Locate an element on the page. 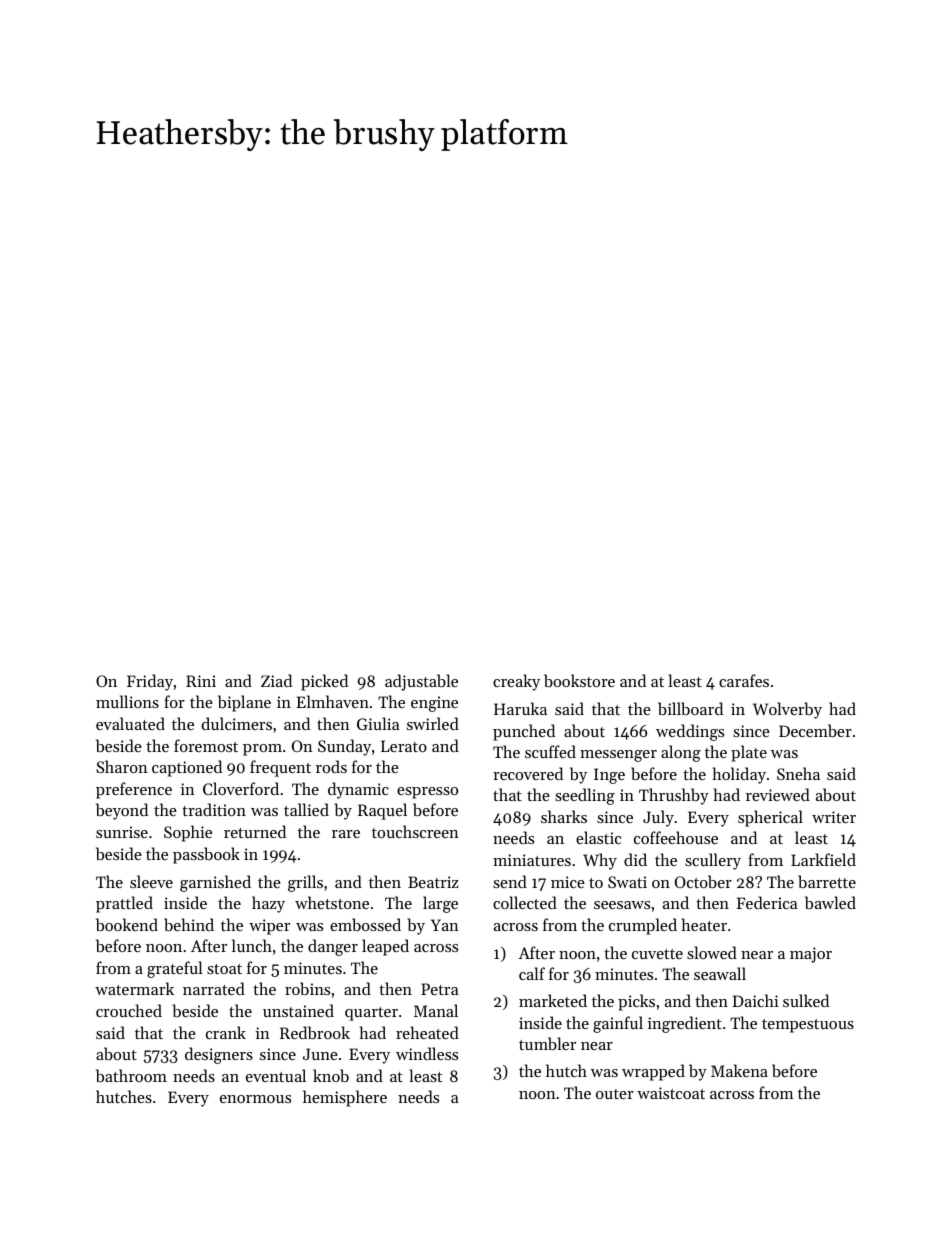 This page has height=1233, width=952. Sneha is located at coordinates (798, 773).
